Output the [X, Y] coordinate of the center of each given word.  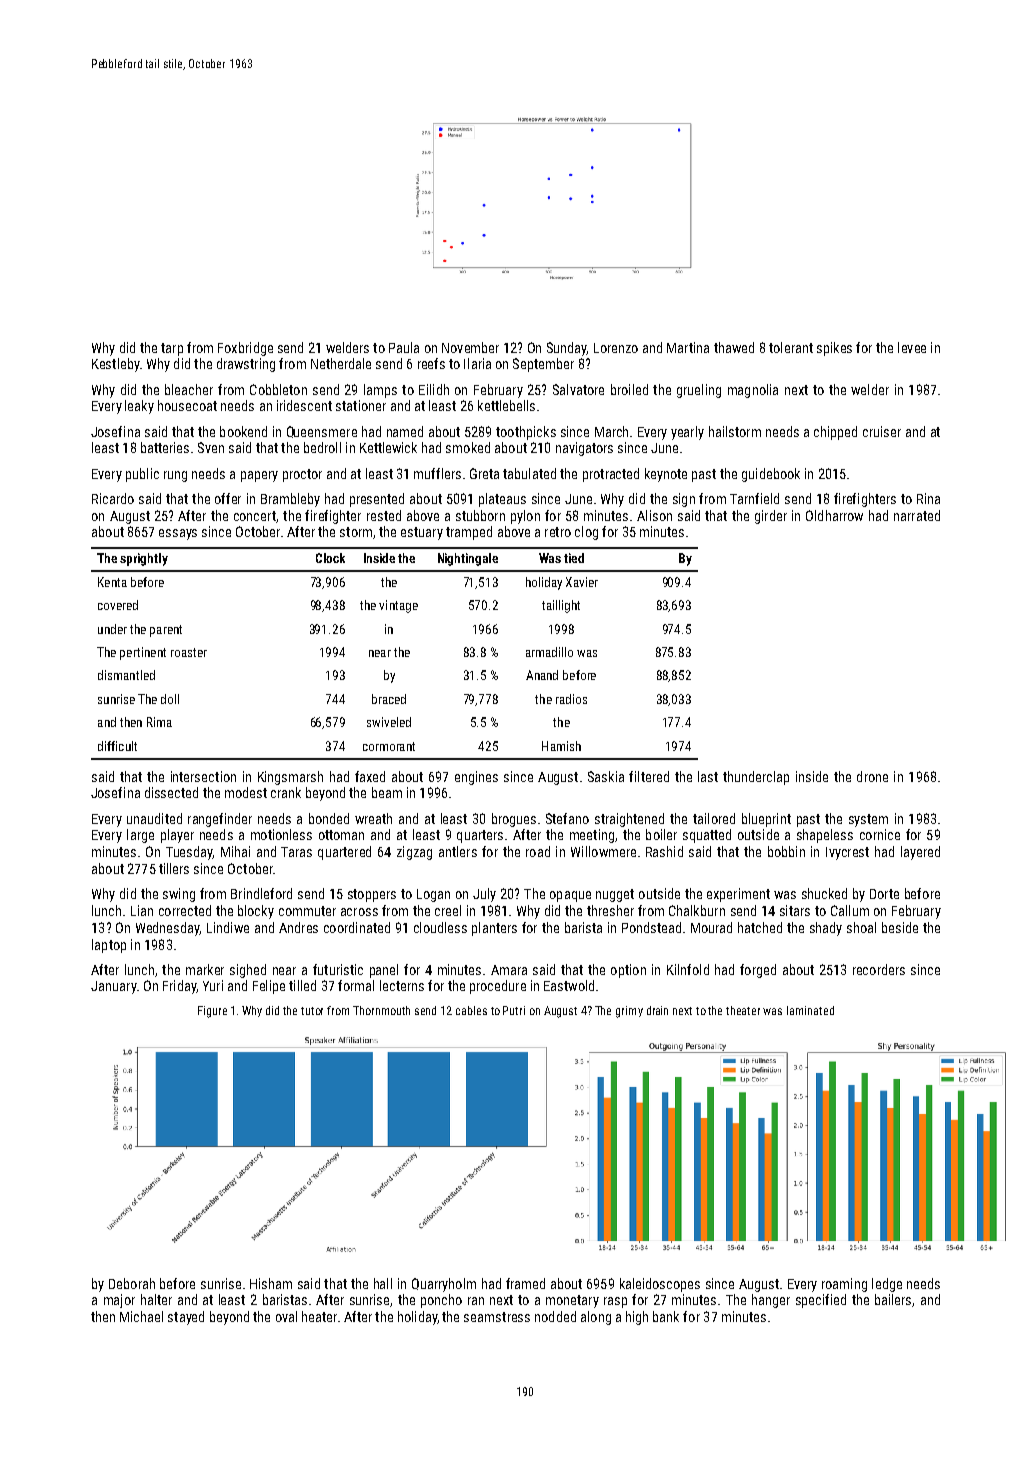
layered [920, 853]
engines [476, 778]
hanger [771, 1301]
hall [383, 1283]
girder [771, 517]
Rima [159, 722]
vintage [398, 606]
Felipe [269, 987]
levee [912, 347]
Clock [330, 558]
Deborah [132, 1283]
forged [758, 971]
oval [286, 1316]
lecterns [402, 985]
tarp [172, 349]
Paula [404, 347]
